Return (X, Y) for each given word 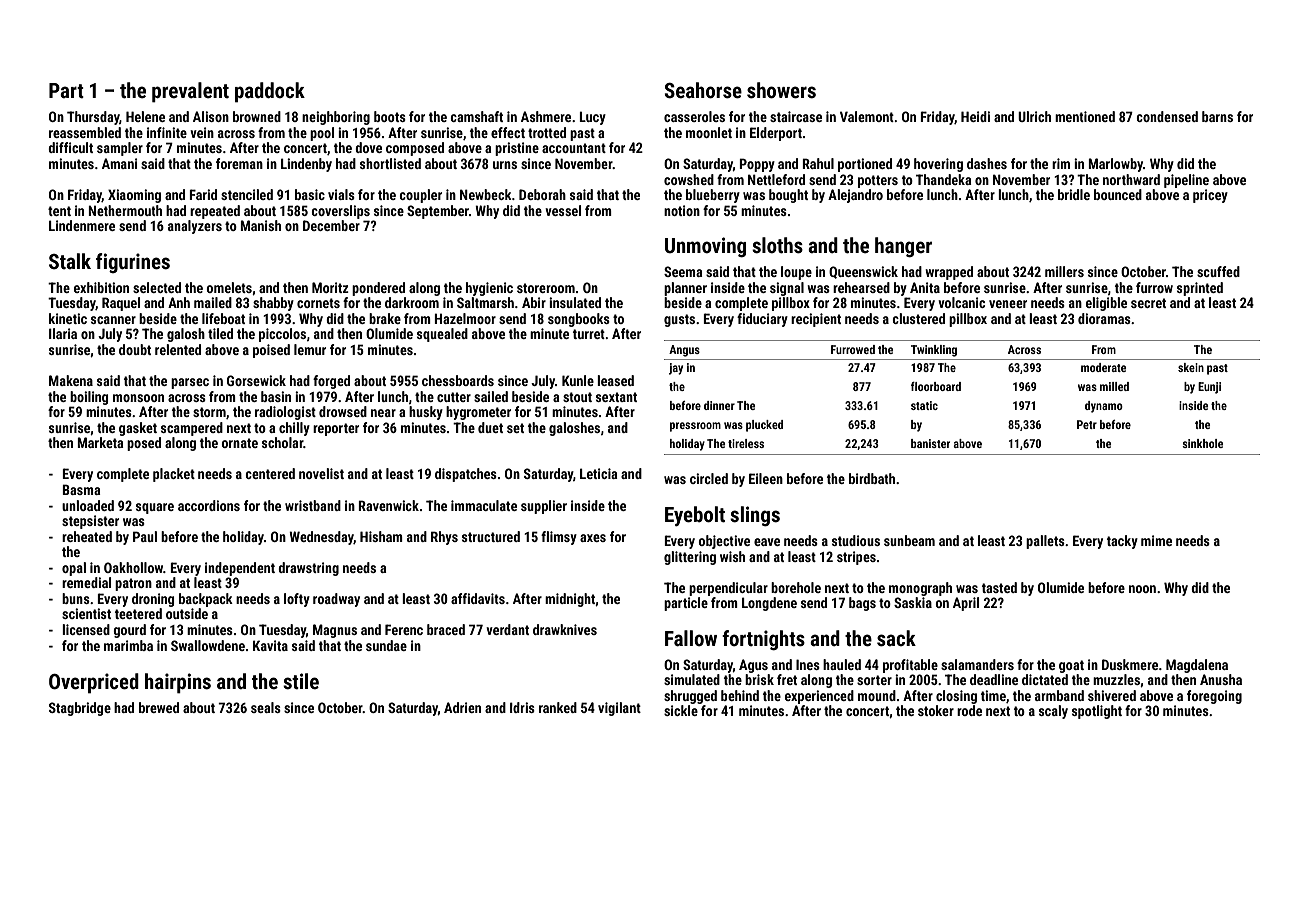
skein (1191, 367)
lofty (297, 600)
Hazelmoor (465, 318)
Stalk (70, 261)
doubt (135, 349)
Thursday (93, 118)
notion (682, 210)
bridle (1074, 194)
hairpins (178, 683)
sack (896, 638)
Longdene (769, 604)
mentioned (1085, 116)
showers (781, 90)
